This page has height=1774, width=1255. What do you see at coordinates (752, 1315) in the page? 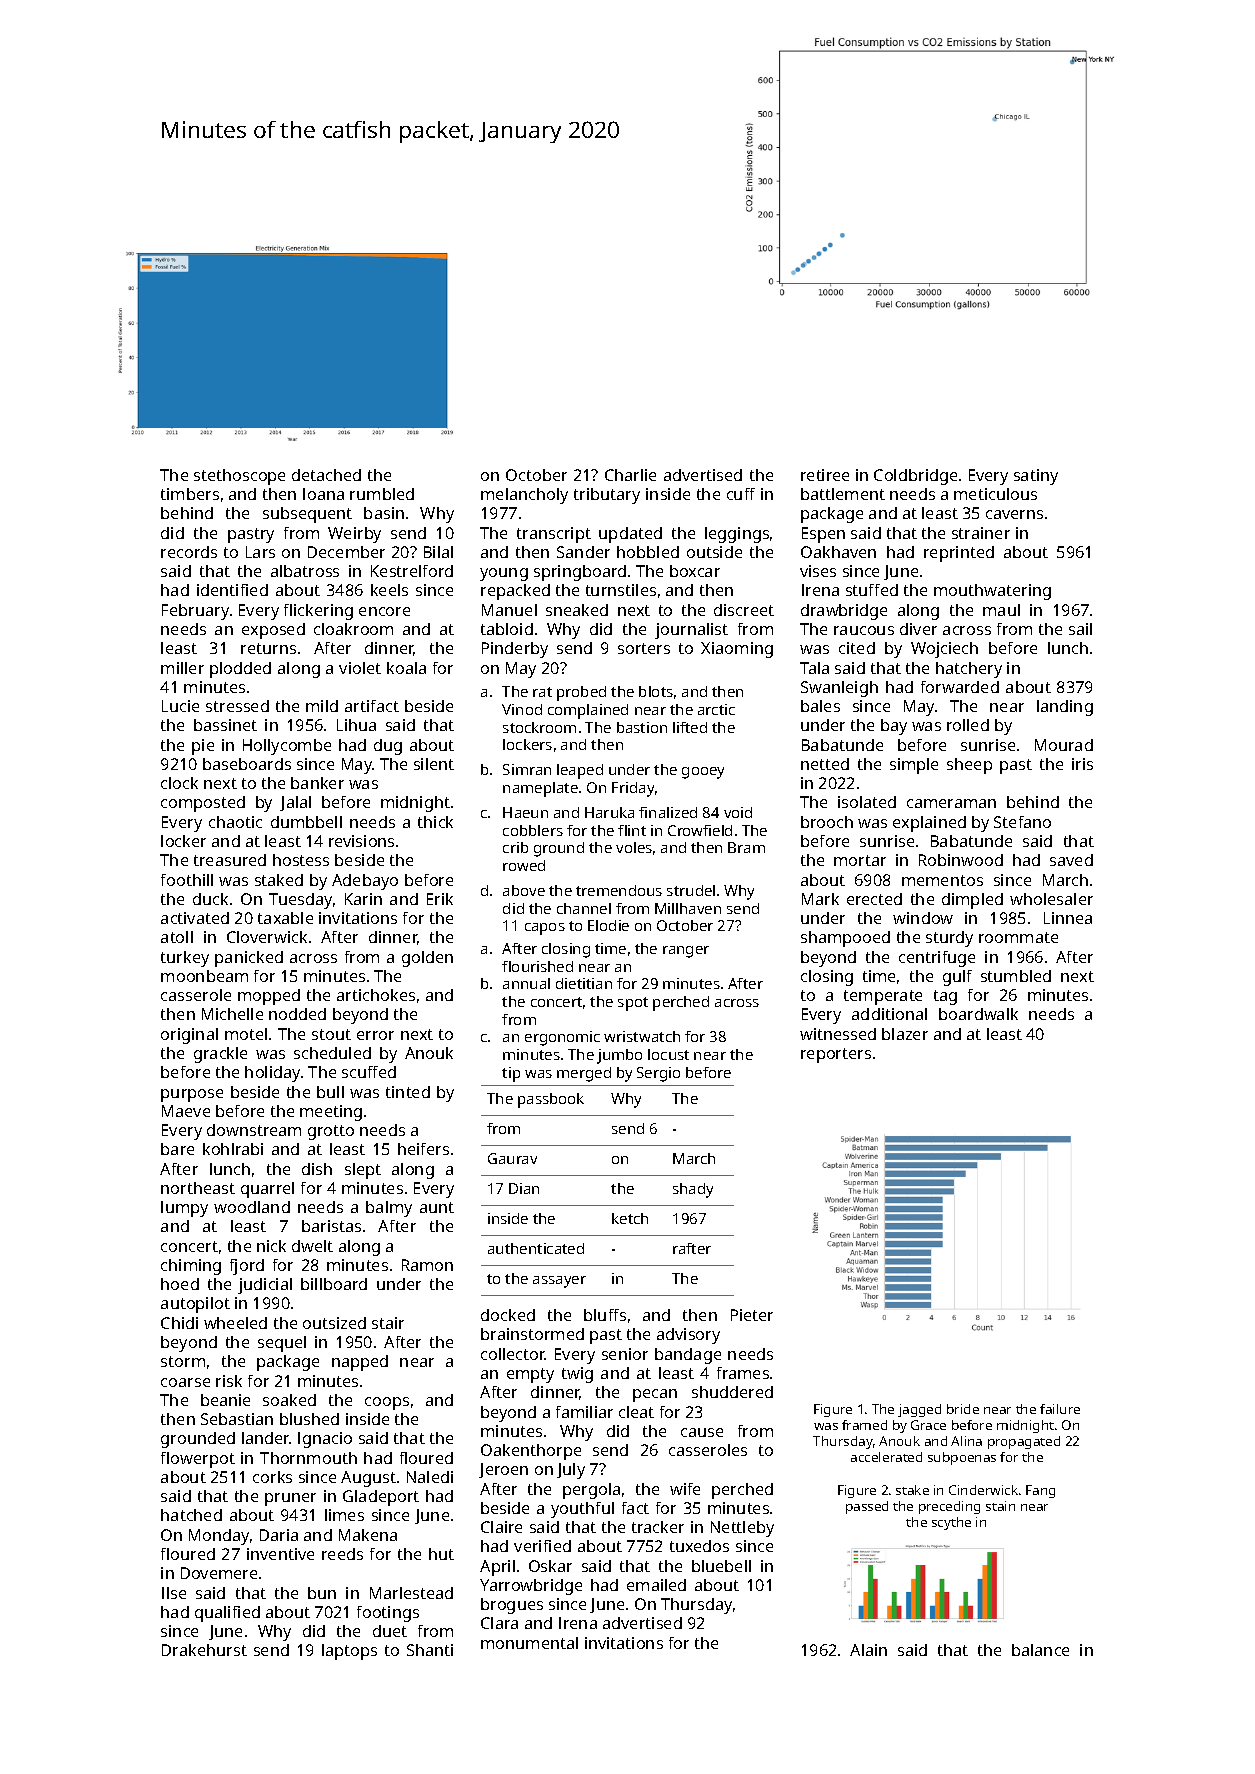
I see `Pieter` at bounding box center [752, 1315].
